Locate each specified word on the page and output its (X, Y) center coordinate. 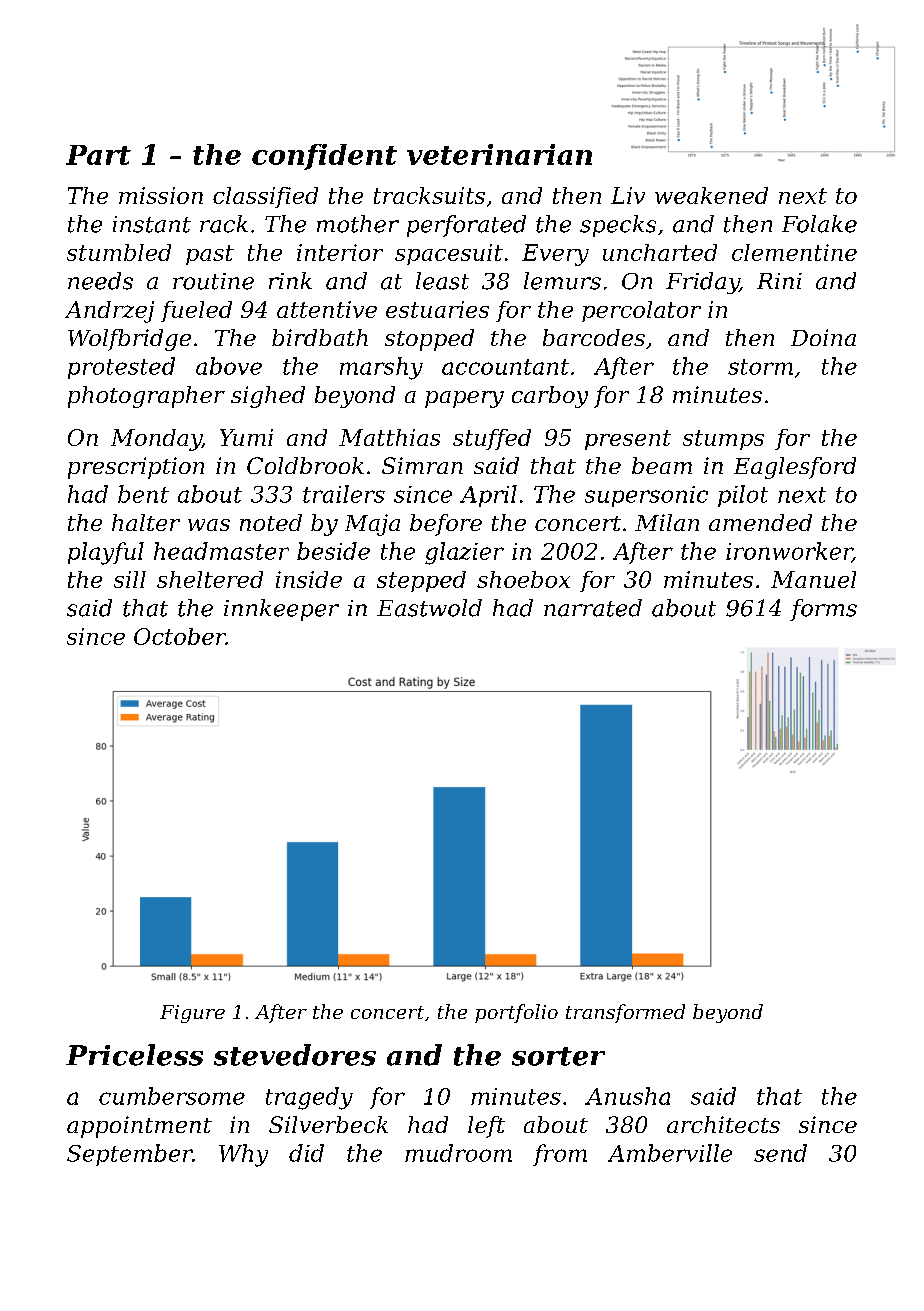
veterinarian (499, 154)
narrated (593, 608)
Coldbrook (305, 465)
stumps (723, 440)
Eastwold (429, 608)
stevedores (295, 1055)
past (210, 255)
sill (130, 579)
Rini (779, 281)
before (446, 525)
